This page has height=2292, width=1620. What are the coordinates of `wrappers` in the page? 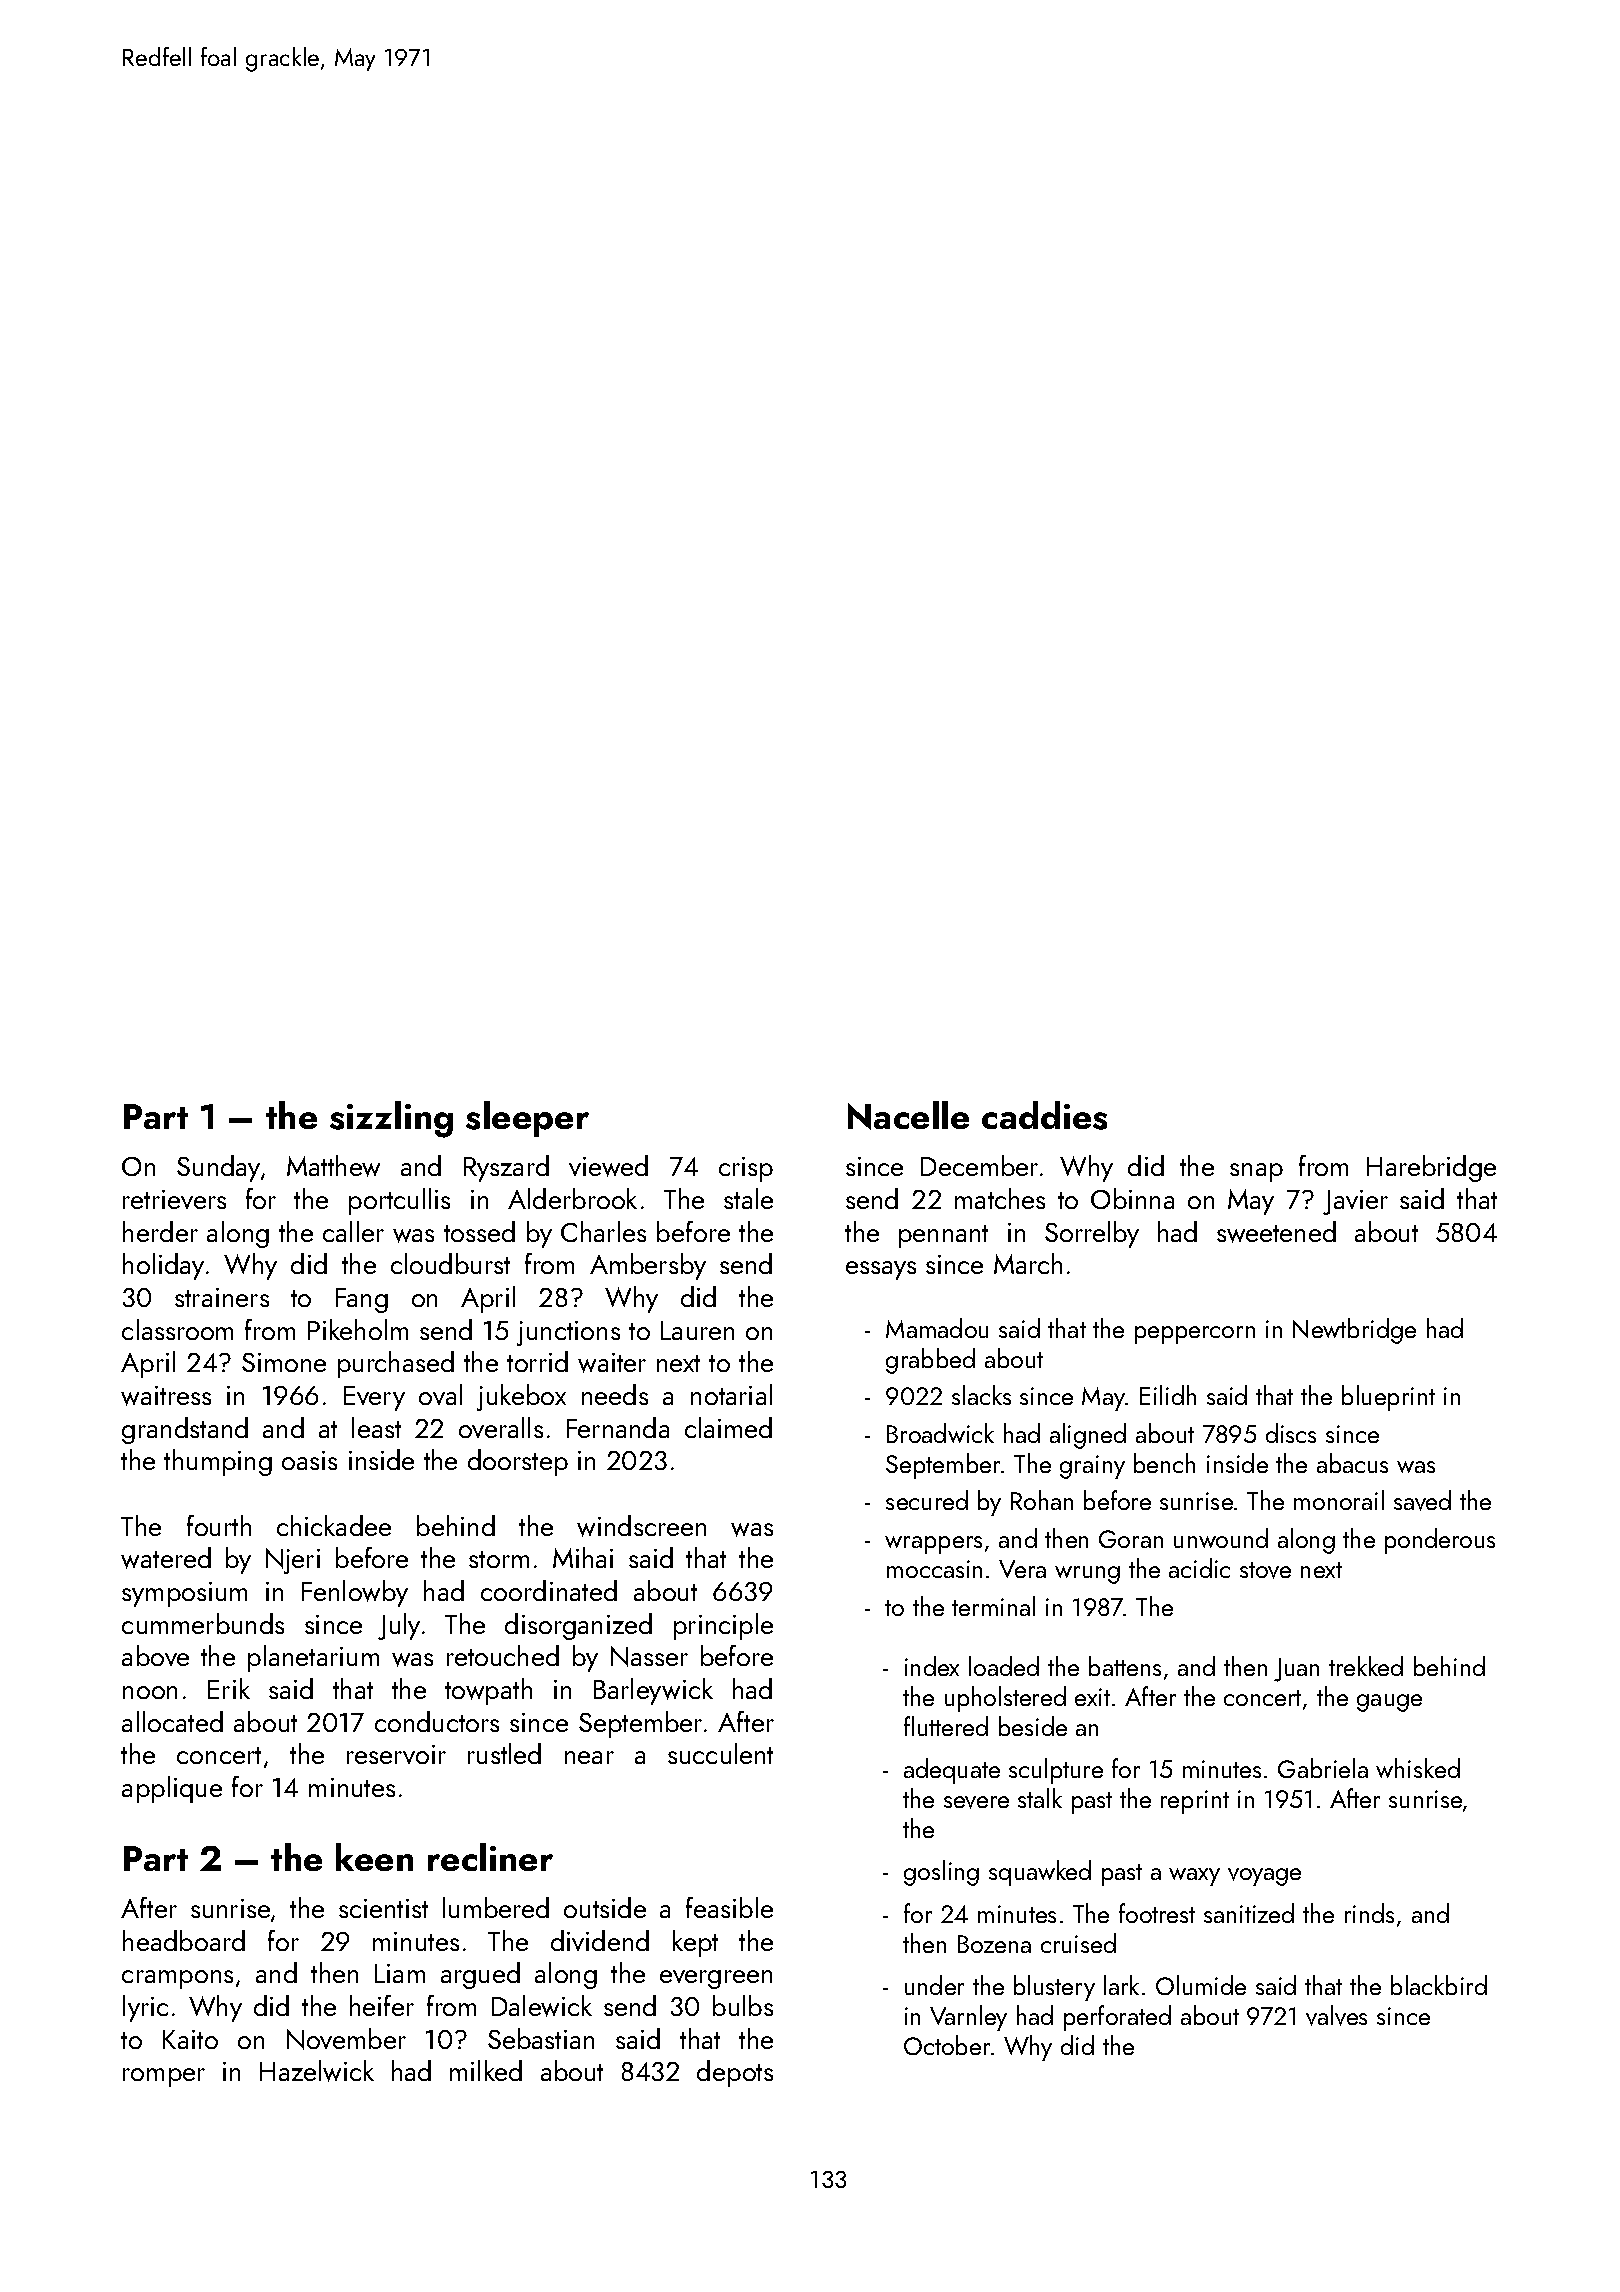 It's located at (933, 1545).
